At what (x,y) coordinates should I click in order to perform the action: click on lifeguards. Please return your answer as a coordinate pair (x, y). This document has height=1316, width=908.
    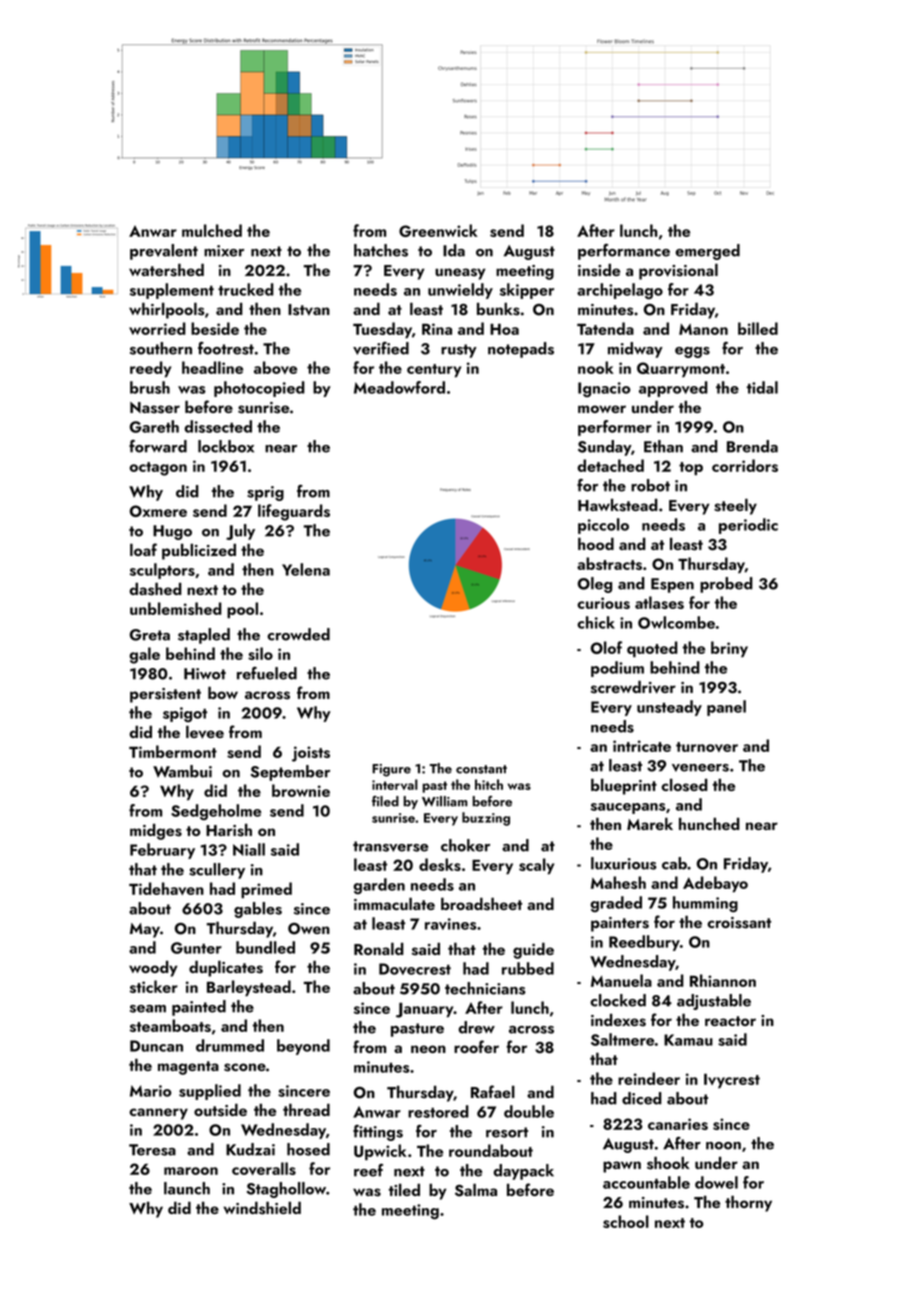
    Looking at the image, I should click on (294, 512).
